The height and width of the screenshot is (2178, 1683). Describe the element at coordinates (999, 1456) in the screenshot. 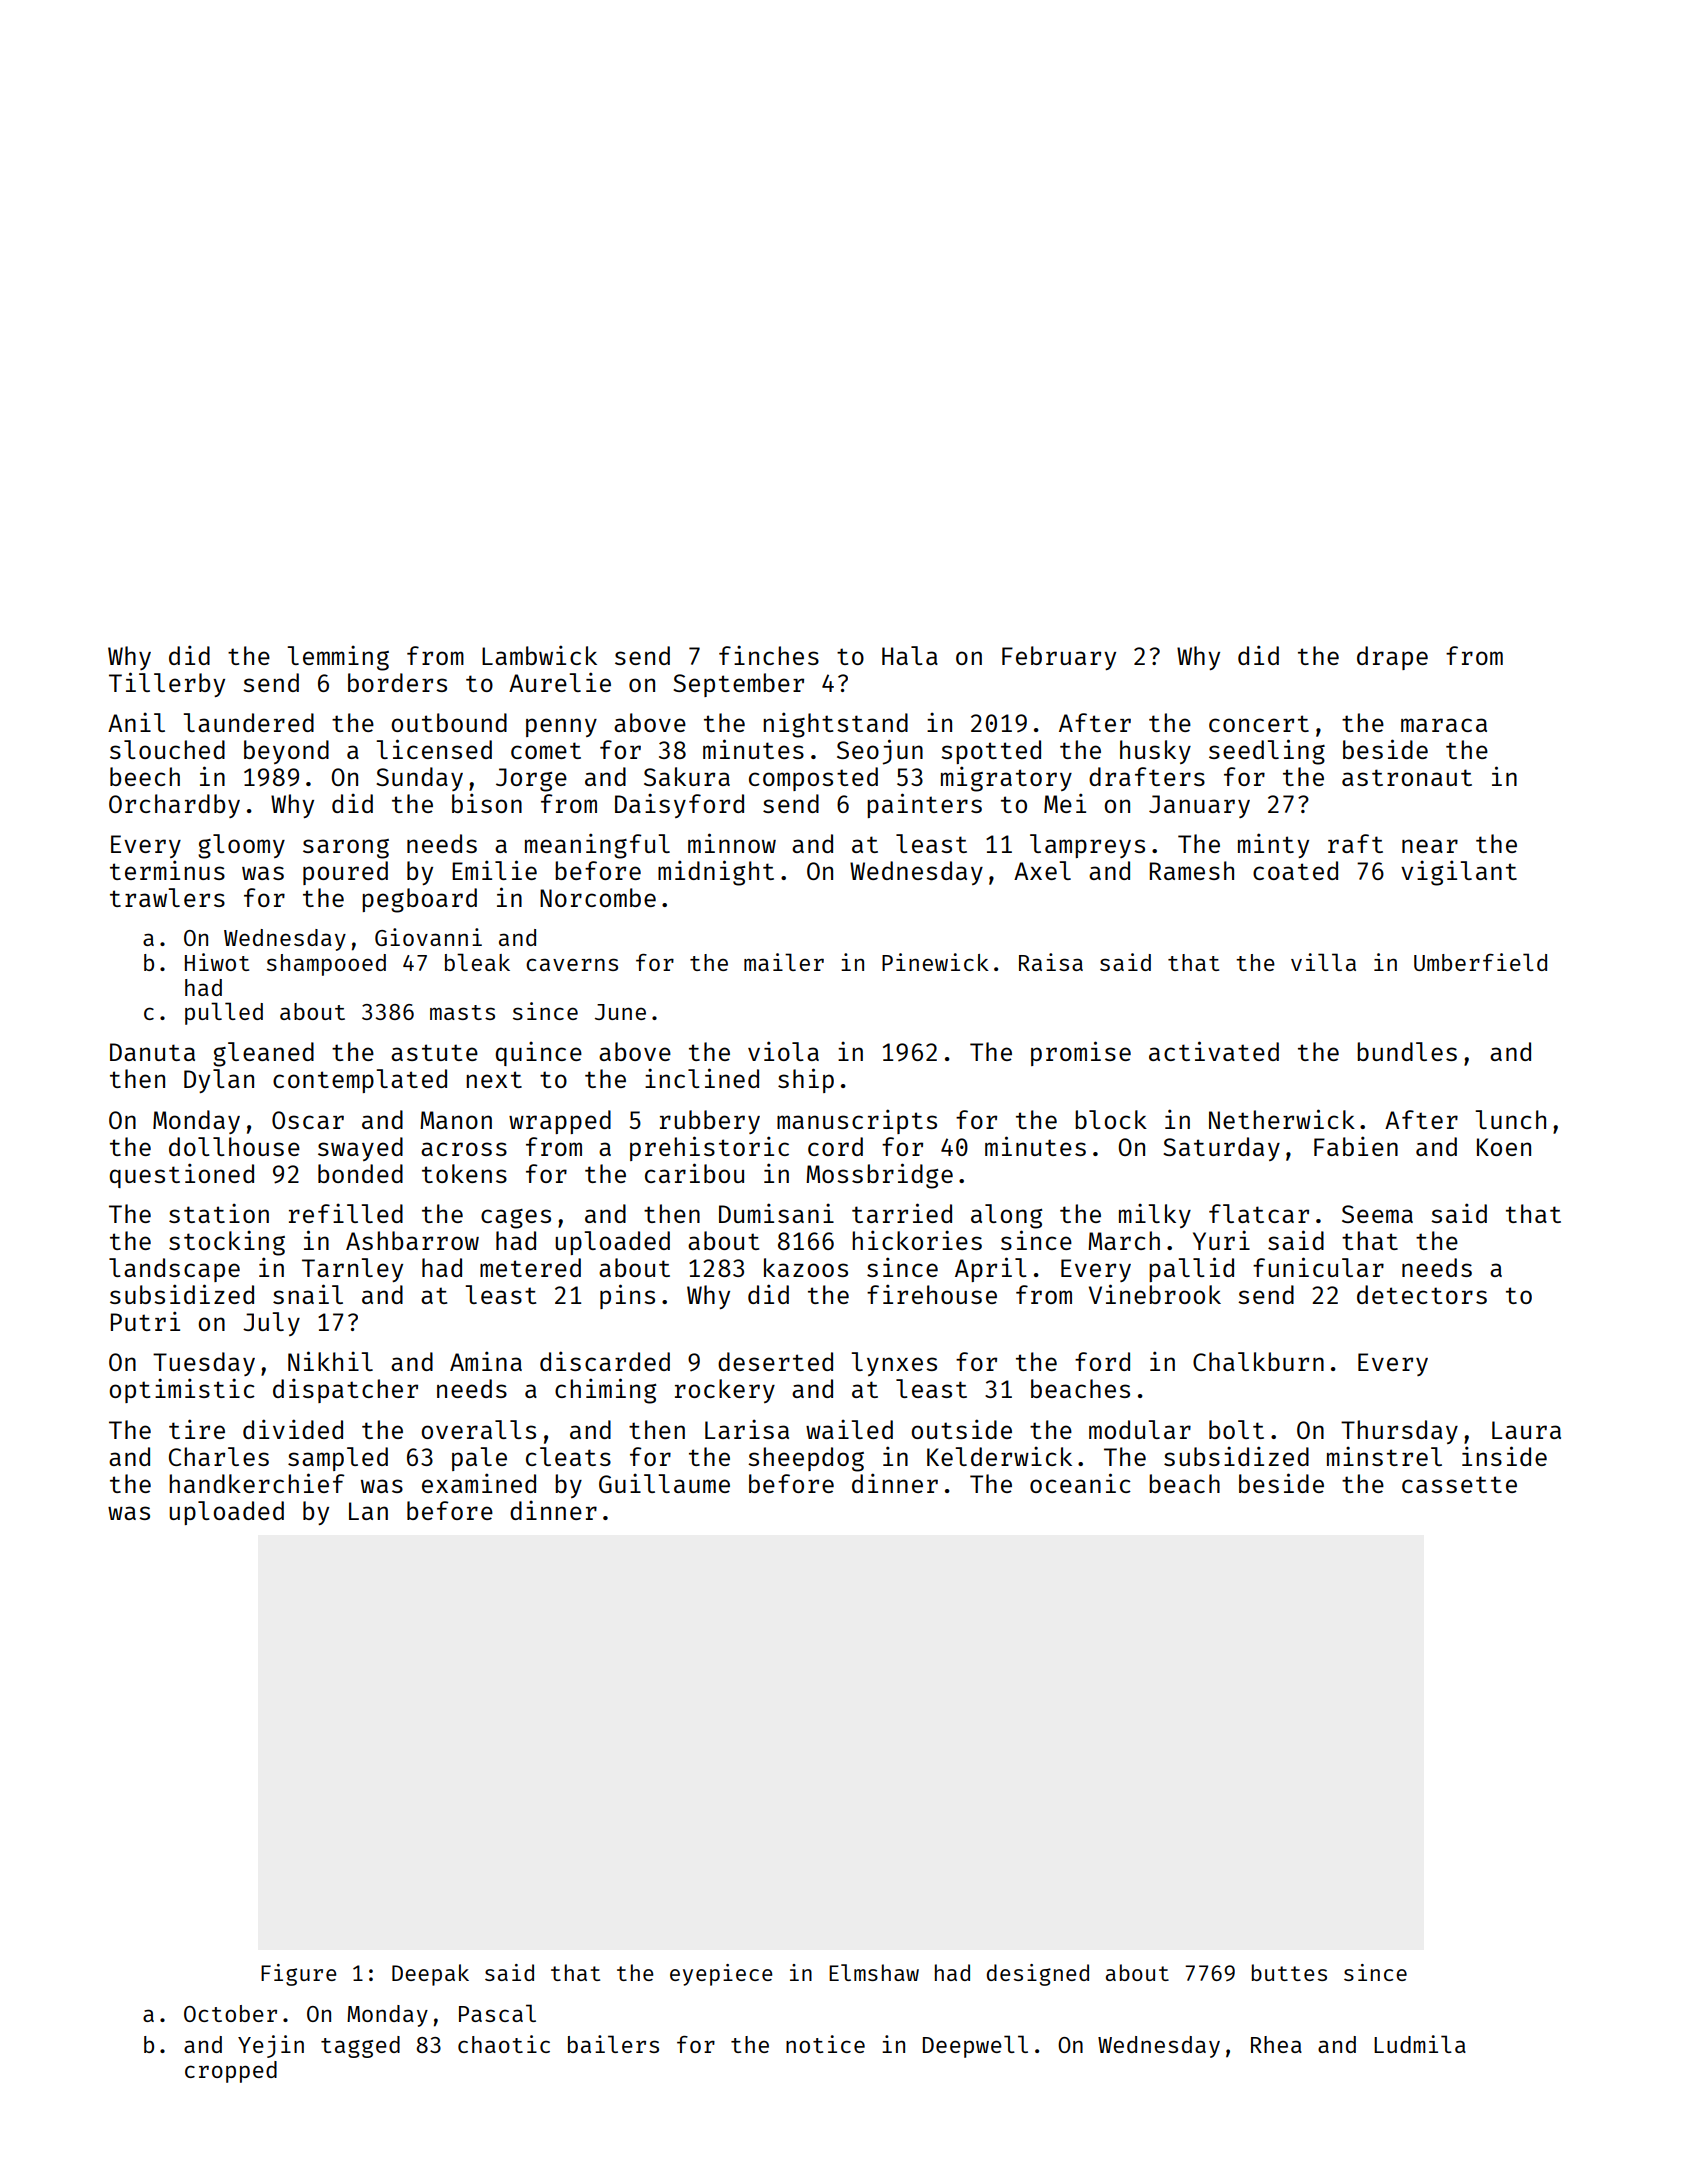

I see `Kelderwick` at that location.
